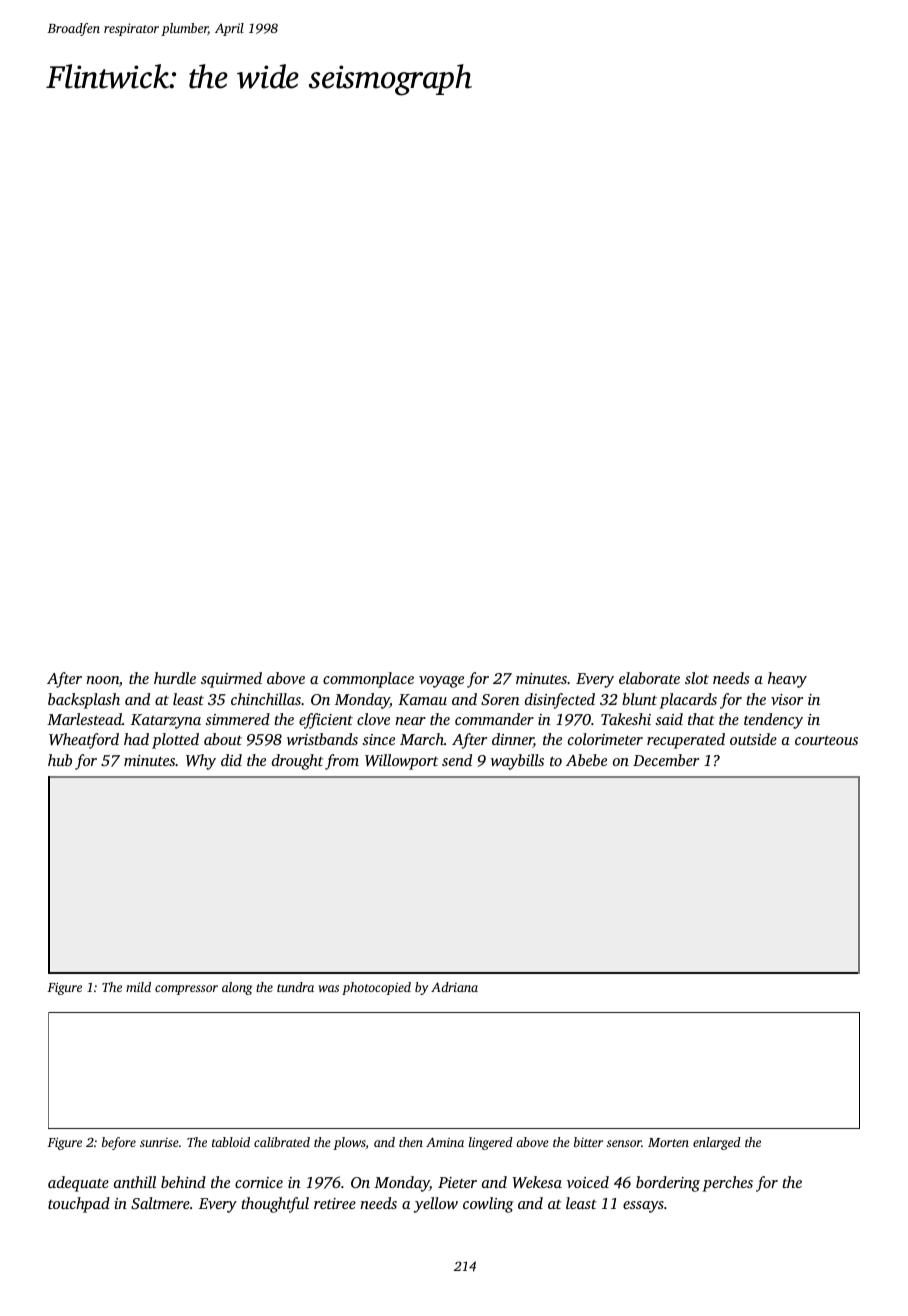  What do you see at coordinates (773, 721) in the screenshot?
I see `tendency` at bounding box center [773, 721].
